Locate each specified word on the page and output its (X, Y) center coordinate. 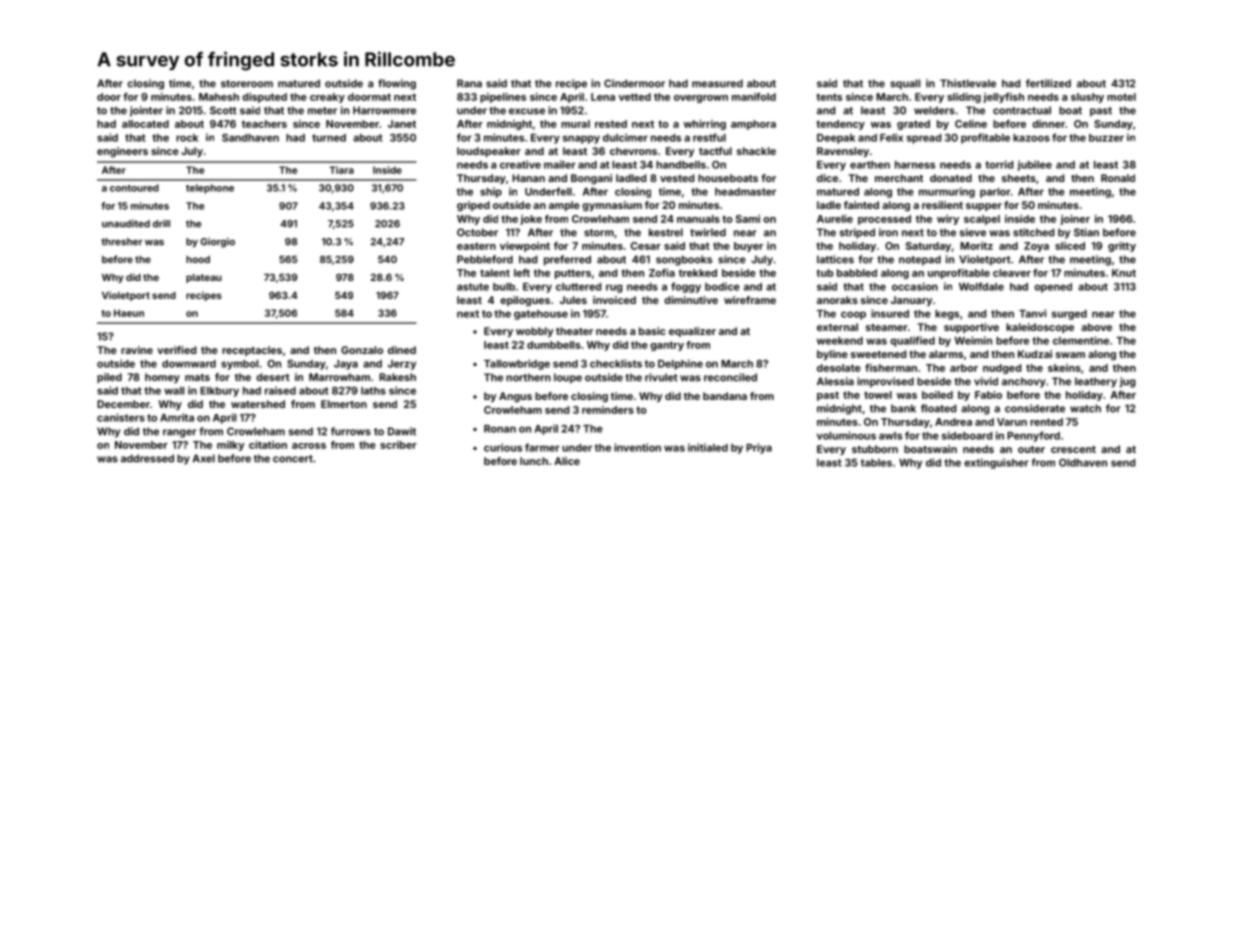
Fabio (988, 394)
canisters (121, 417)
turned (329, 138)
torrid (999, 164)
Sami (748, 219)
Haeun (129, 313)
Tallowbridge (517, 364)
